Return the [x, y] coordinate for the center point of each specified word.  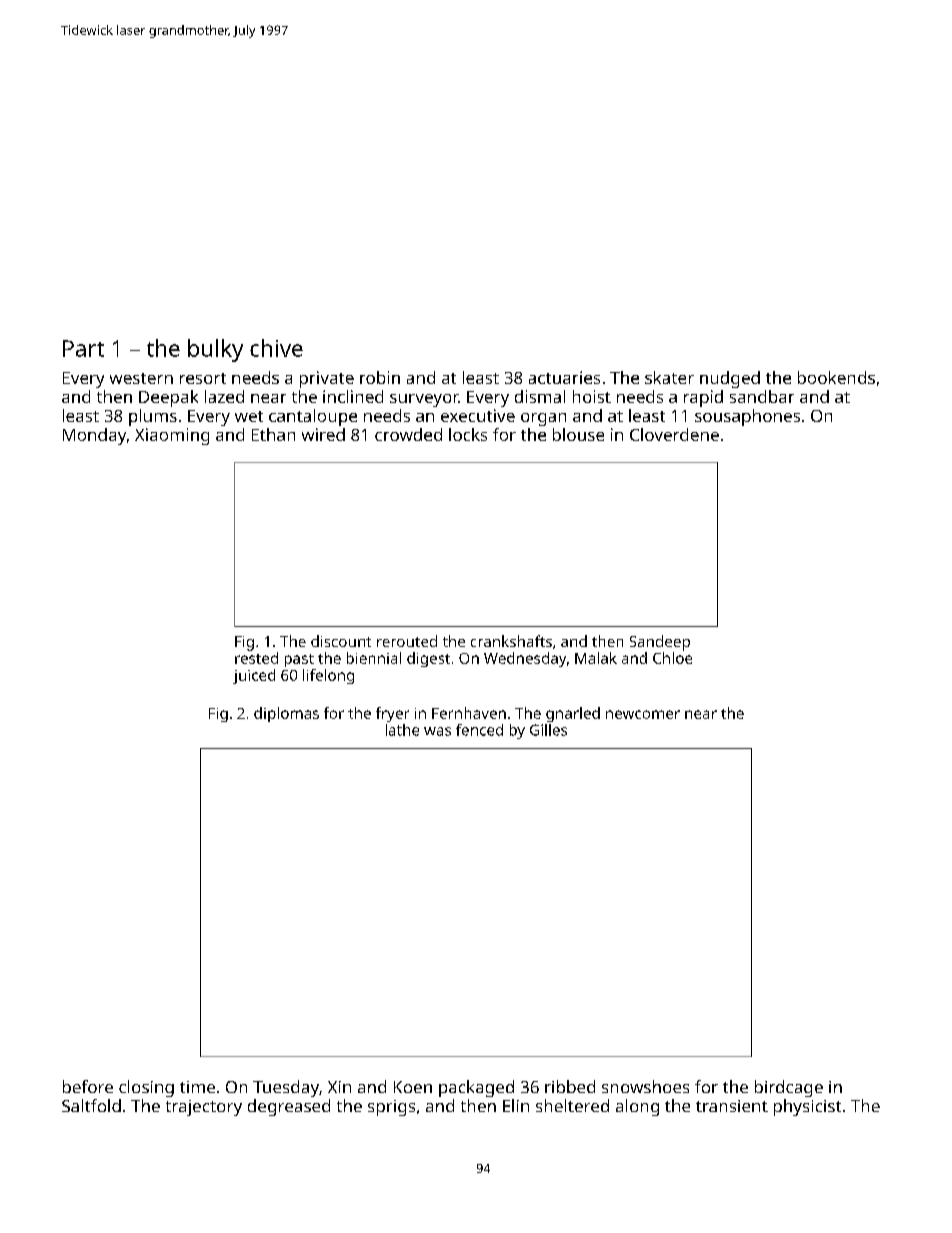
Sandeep [660, 643]
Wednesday [525, 659]
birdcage [789, 1088]
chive [276, 348]
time [197, 1087]
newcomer [643, 714]
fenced [479, 730]
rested [256, 658]
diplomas [286, 714]
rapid [703, 398]
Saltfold [91, 1105]
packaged [476, 1088]
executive [478, 415]
